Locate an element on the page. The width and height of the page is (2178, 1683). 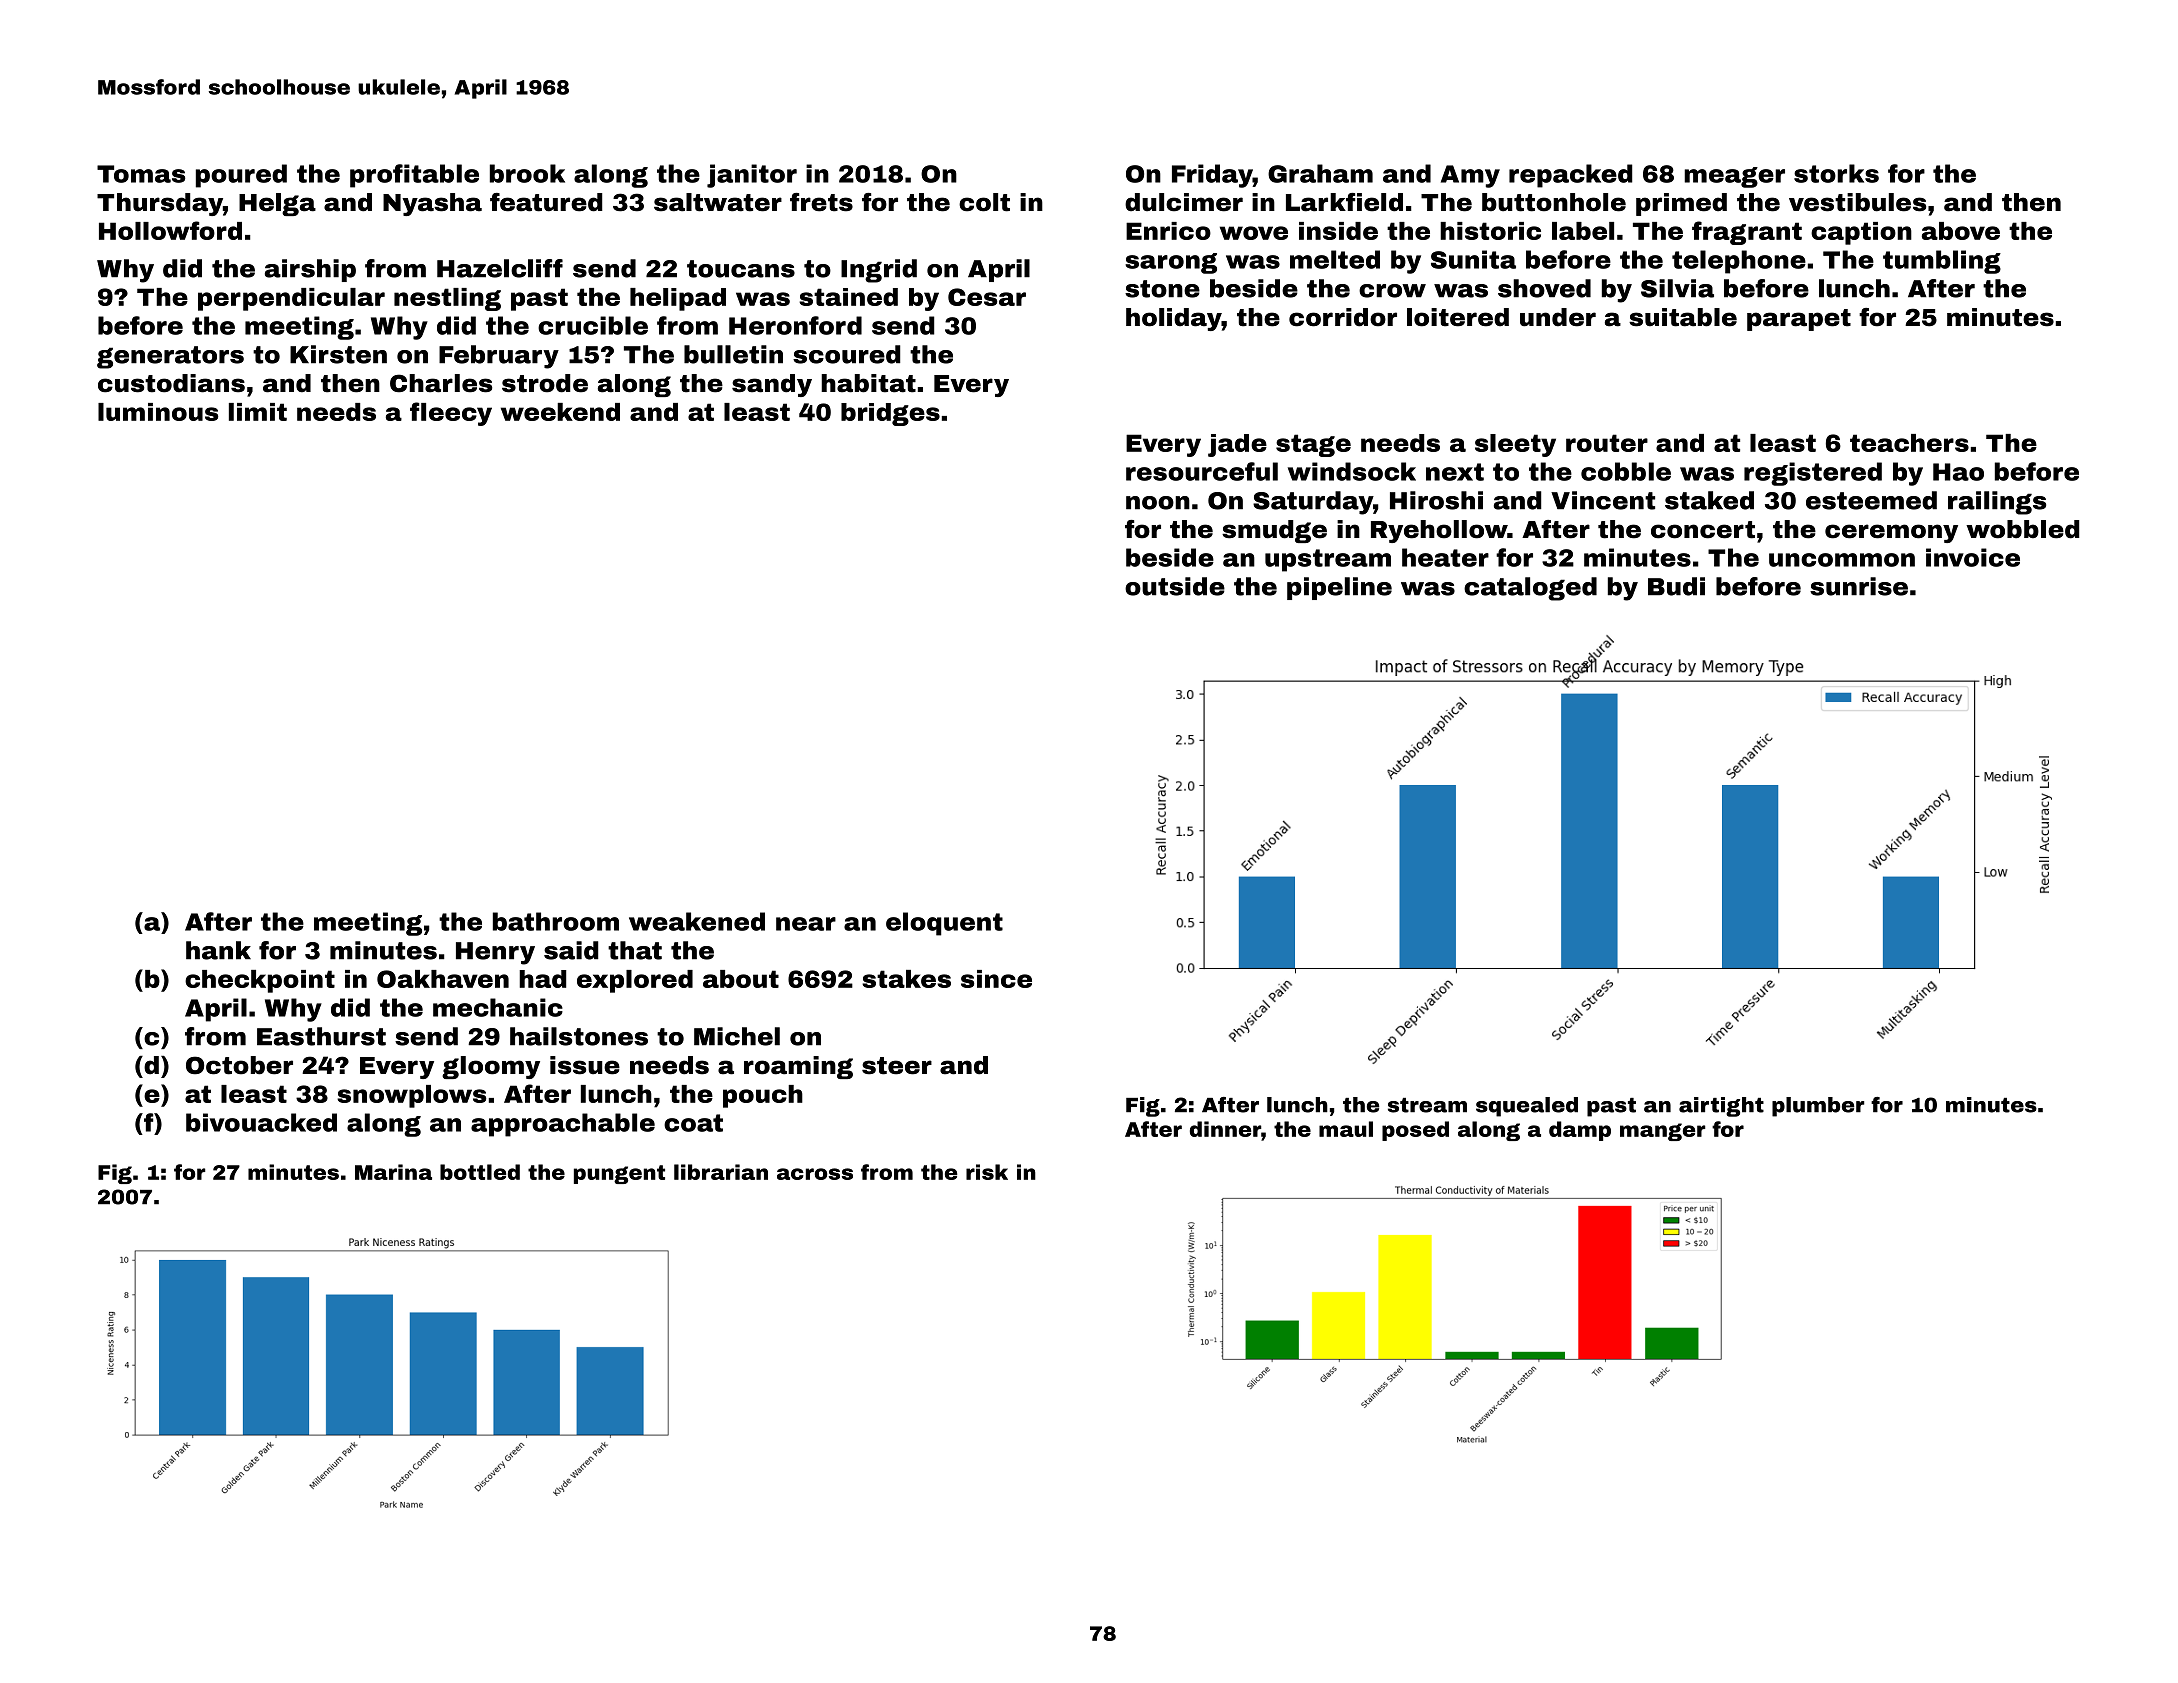
Henry is located at coordinates (495, 953).
